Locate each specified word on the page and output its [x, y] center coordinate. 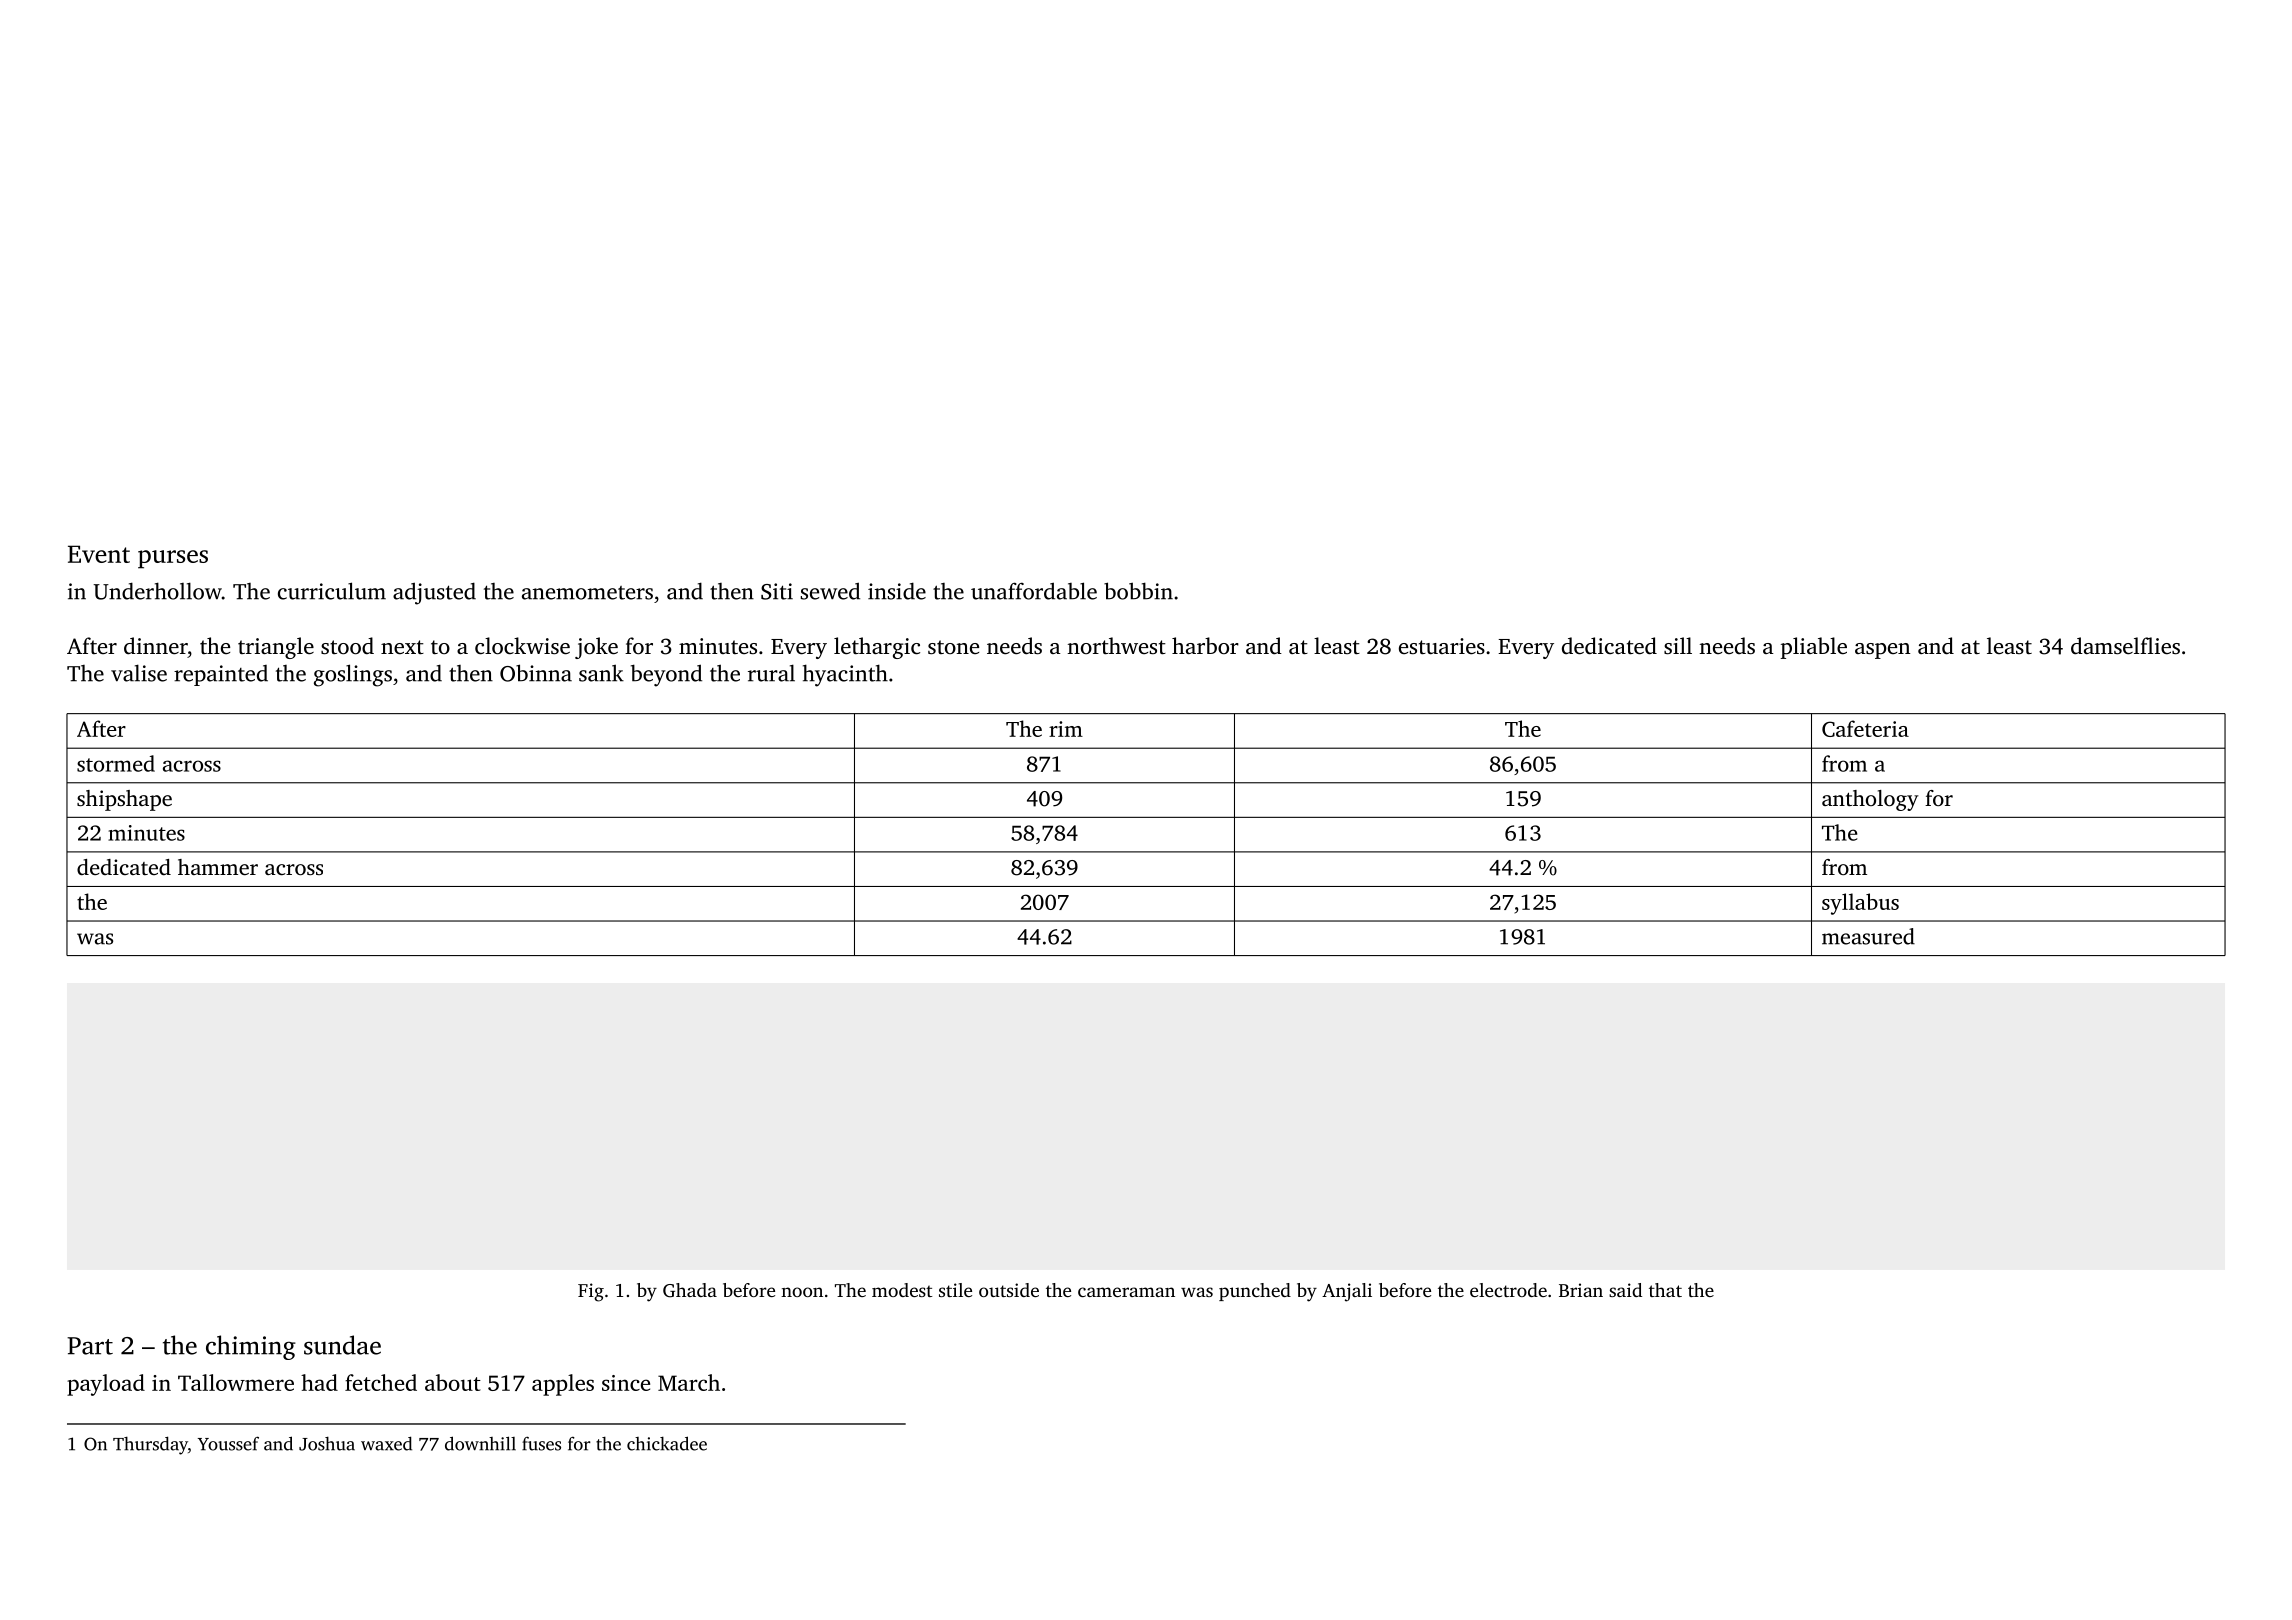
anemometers [587, 593]
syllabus [1860, 904]
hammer [218, 867]
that [1665, 1290]
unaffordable [1034, 591]
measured [1868, 936]
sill [1678, 646]
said [1625, 1290]
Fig [591, 1292]
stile [955, 1290]
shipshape [124, 800]
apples [563, 1385]
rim [1066, 729]
